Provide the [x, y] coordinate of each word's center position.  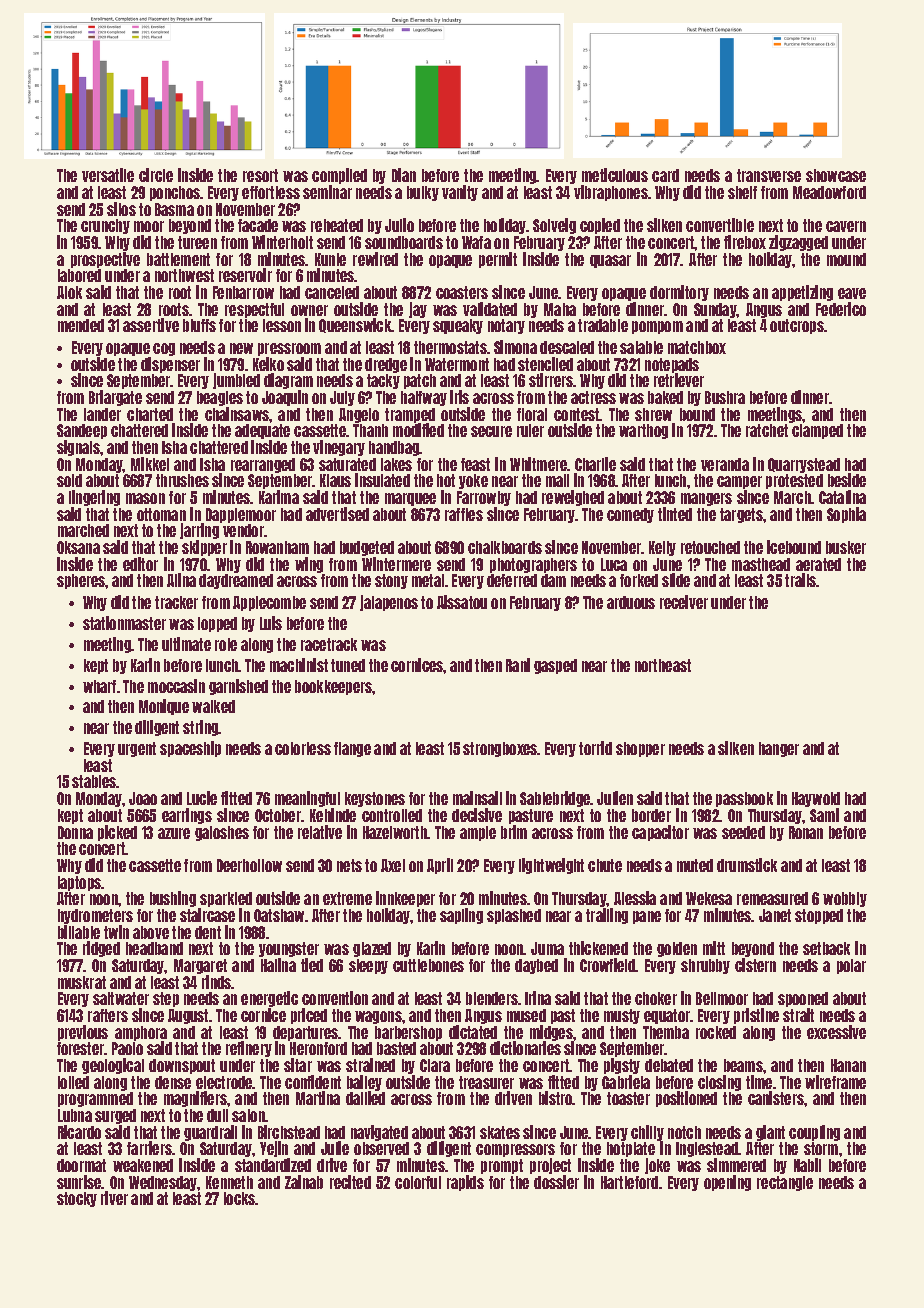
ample [478, 833]
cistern [755, 965]
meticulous [615, 175]
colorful [418, 1182]
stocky [77, 1199]
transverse [769, 175]
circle [156, 175]
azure [174, 833]
